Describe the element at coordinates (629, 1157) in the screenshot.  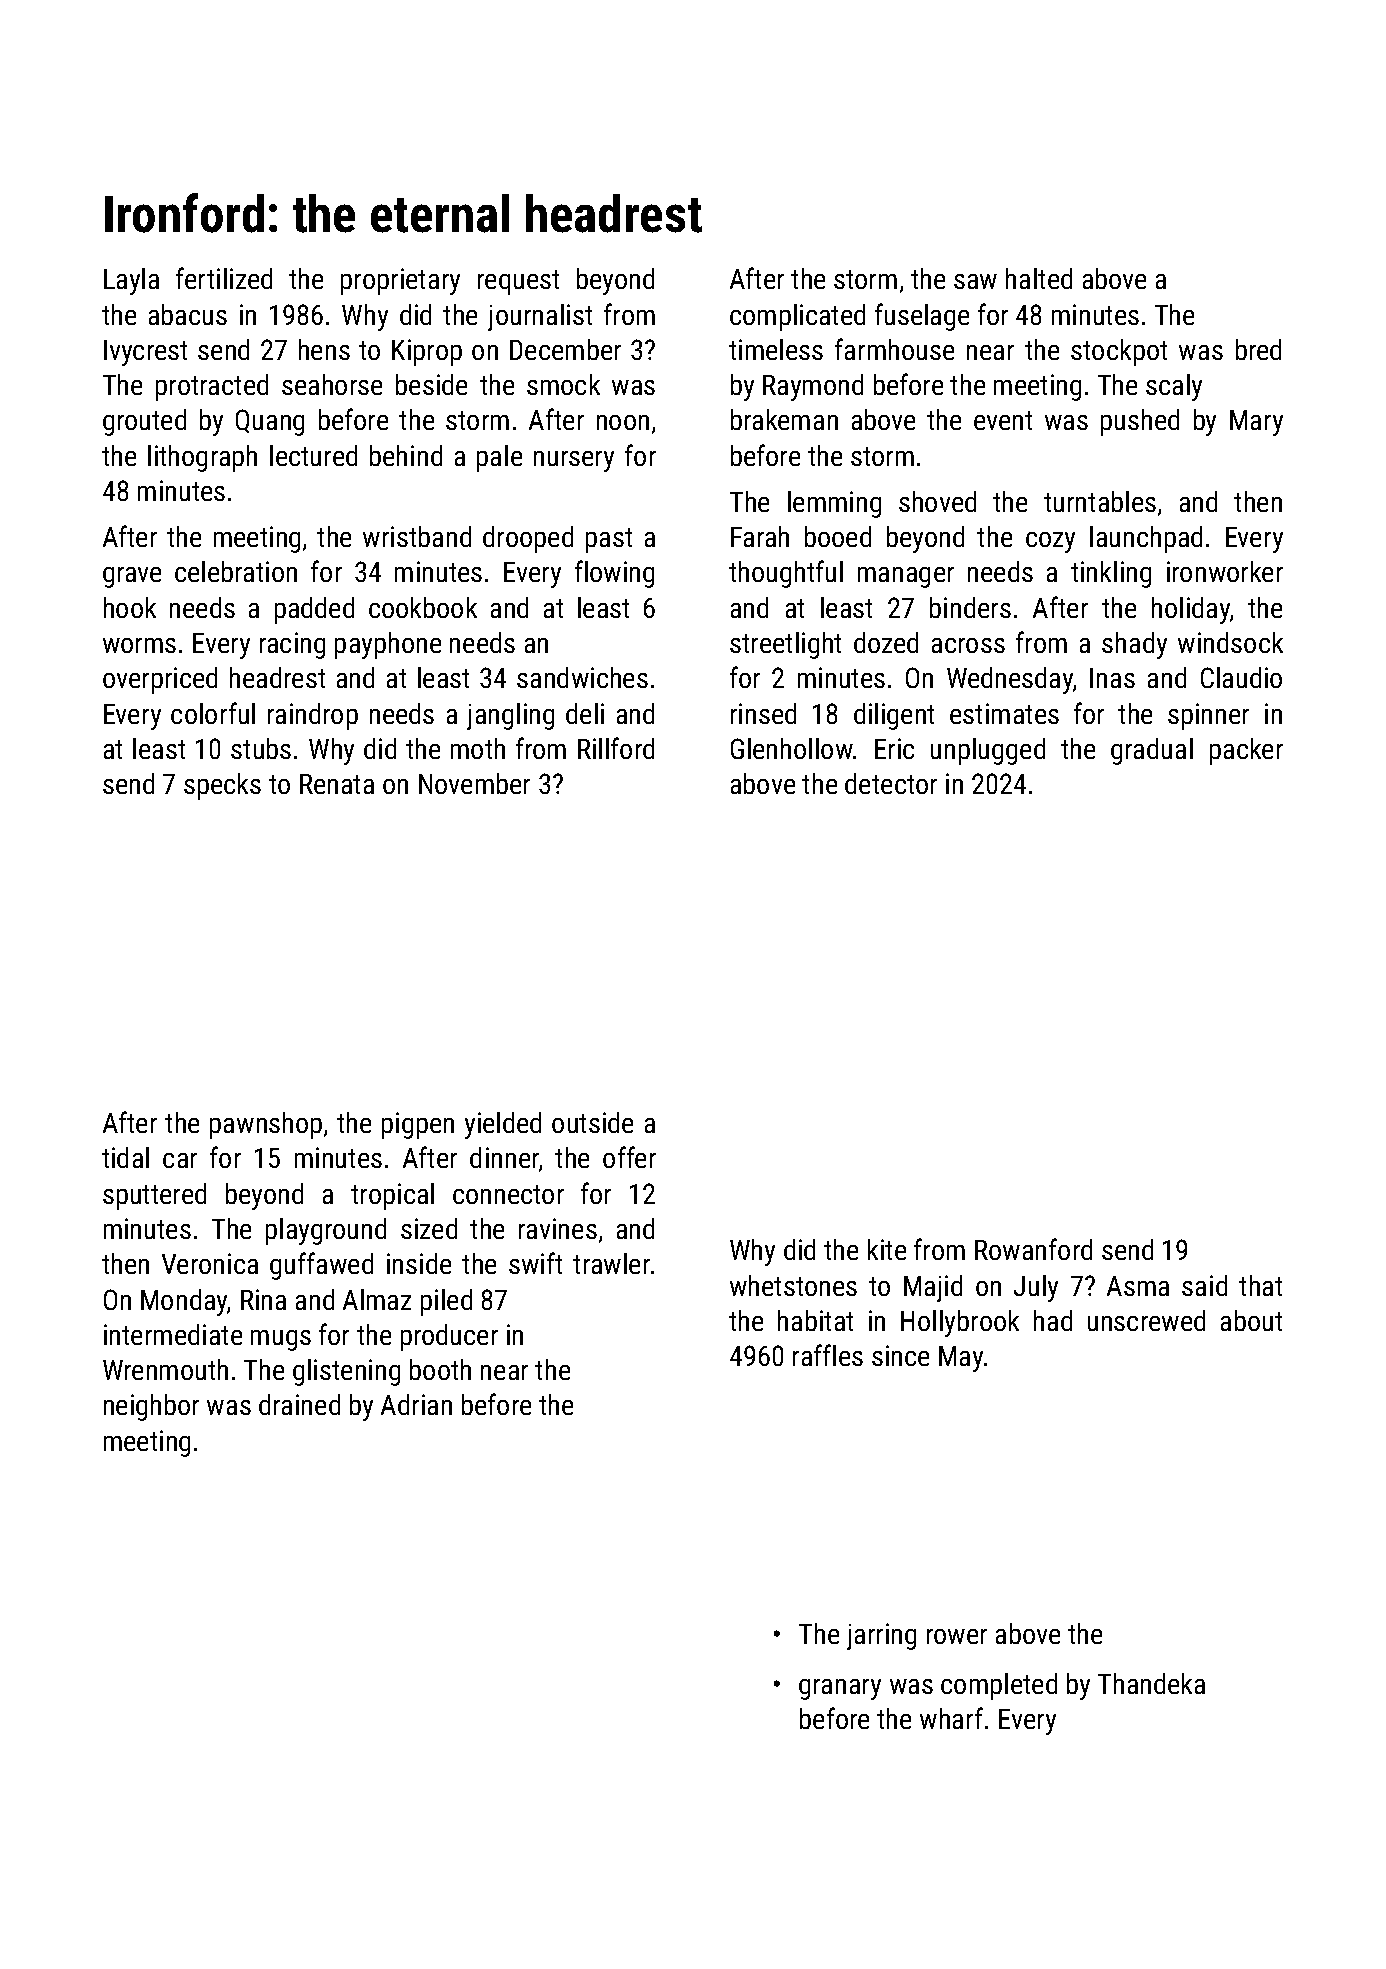
I see `offer` at that location.
